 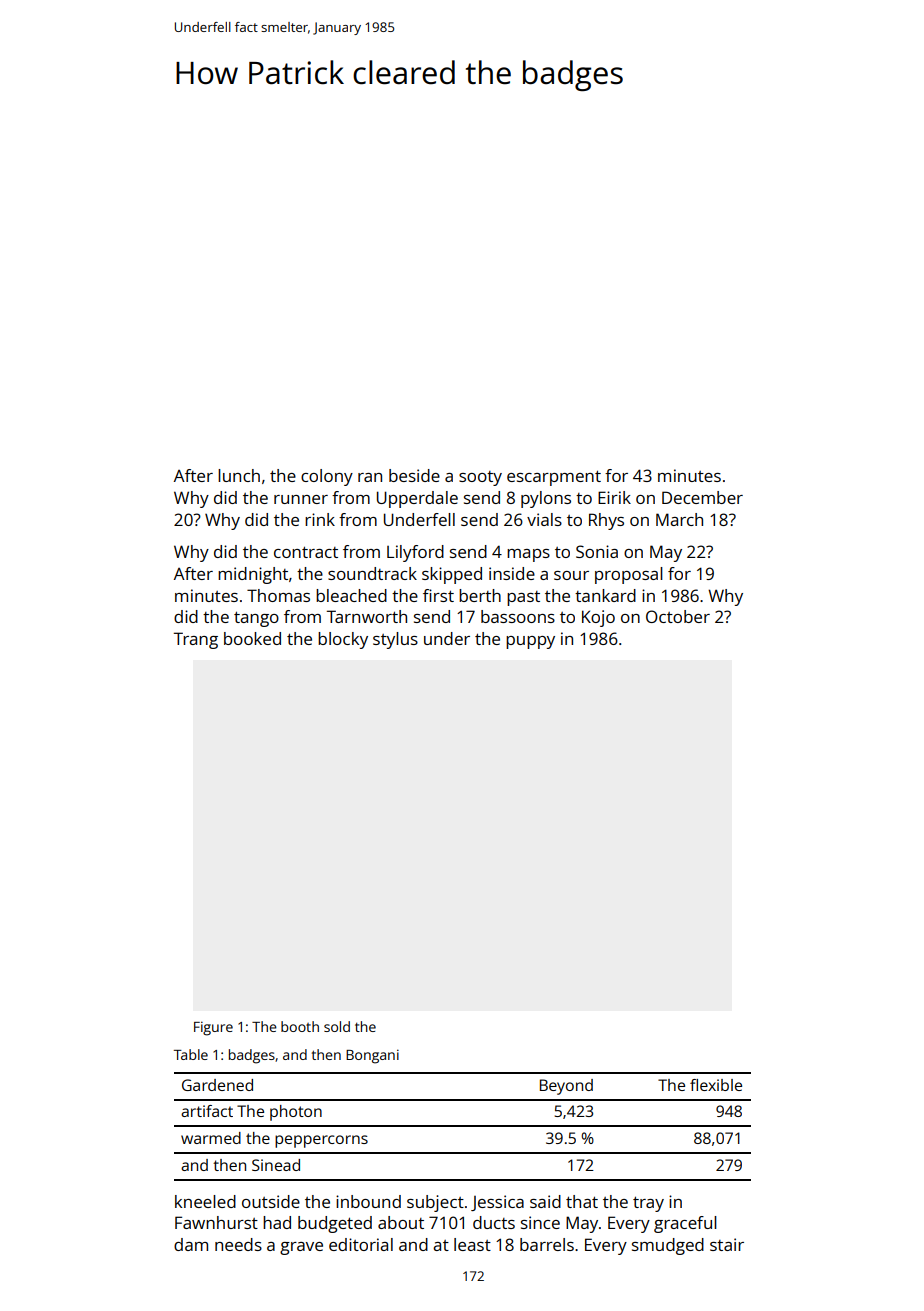 I want to click on October, so click(x=678, y=616).
